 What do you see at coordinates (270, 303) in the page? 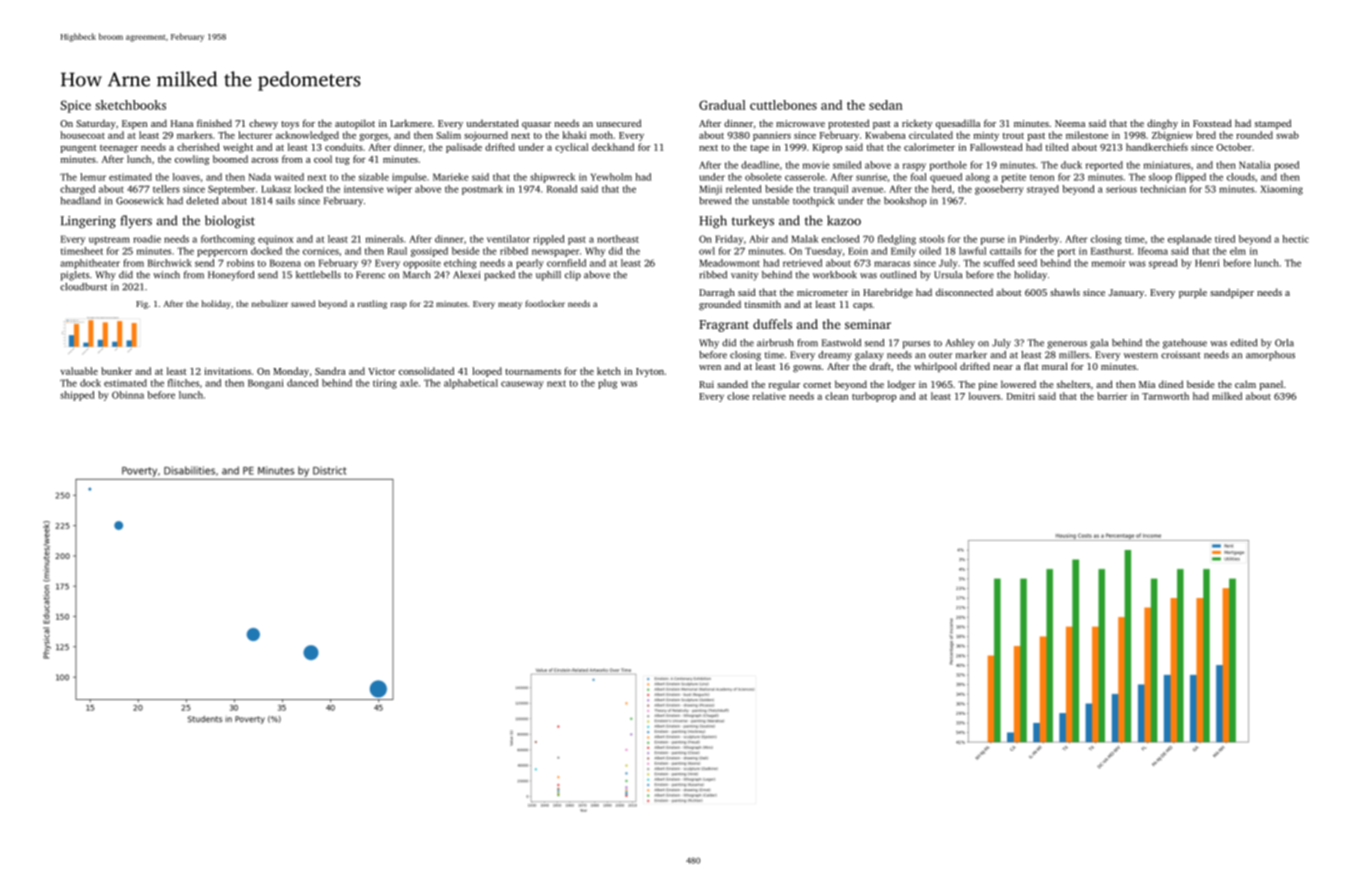
I see `nebulizer` at bounding box center [270, 303].
